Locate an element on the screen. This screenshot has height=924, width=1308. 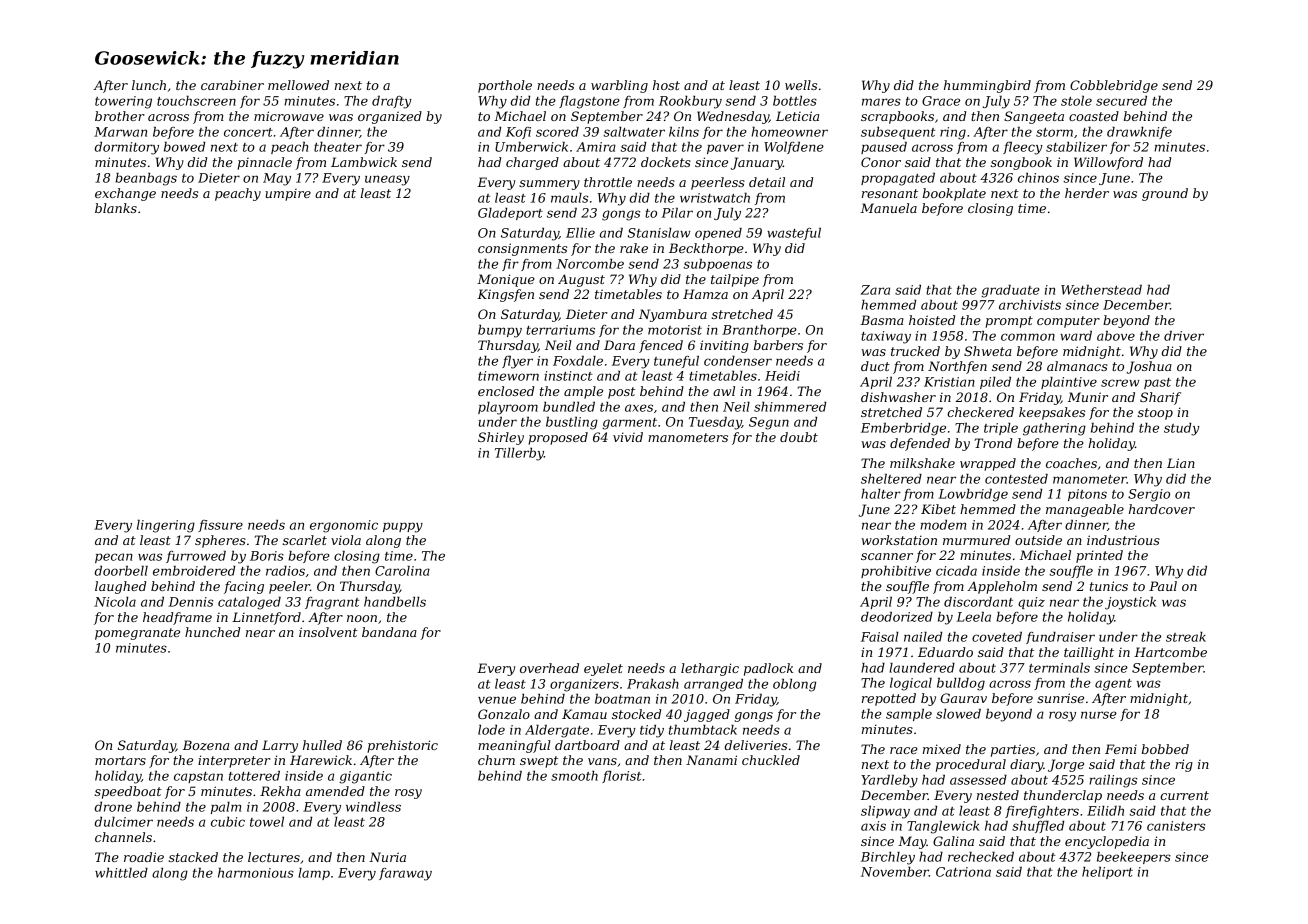
flyer is located at coordinates (517, 362).
